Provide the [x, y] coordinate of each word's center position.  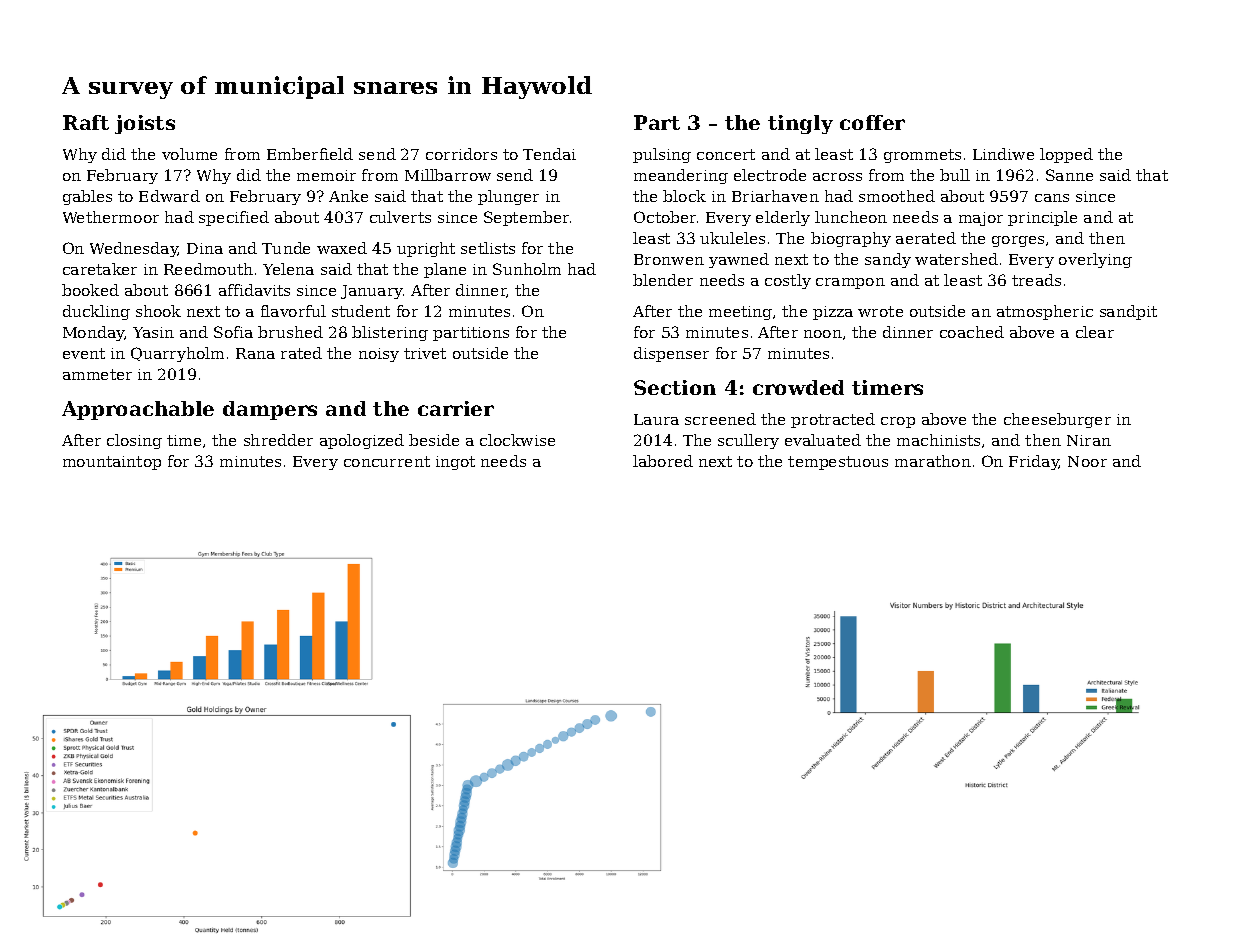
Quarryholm [177, 354]
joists [145, 124]
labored [663, 461]
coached [972, 332]
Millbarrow [448, 175]
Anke [348, 196]
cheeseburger [1057, 420]
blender [663, 280]
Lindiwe [1003, 154]
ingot [455, 463]
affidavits [254, 290]
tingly [800, 124]
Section [675, 387]
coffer [872, 122]
